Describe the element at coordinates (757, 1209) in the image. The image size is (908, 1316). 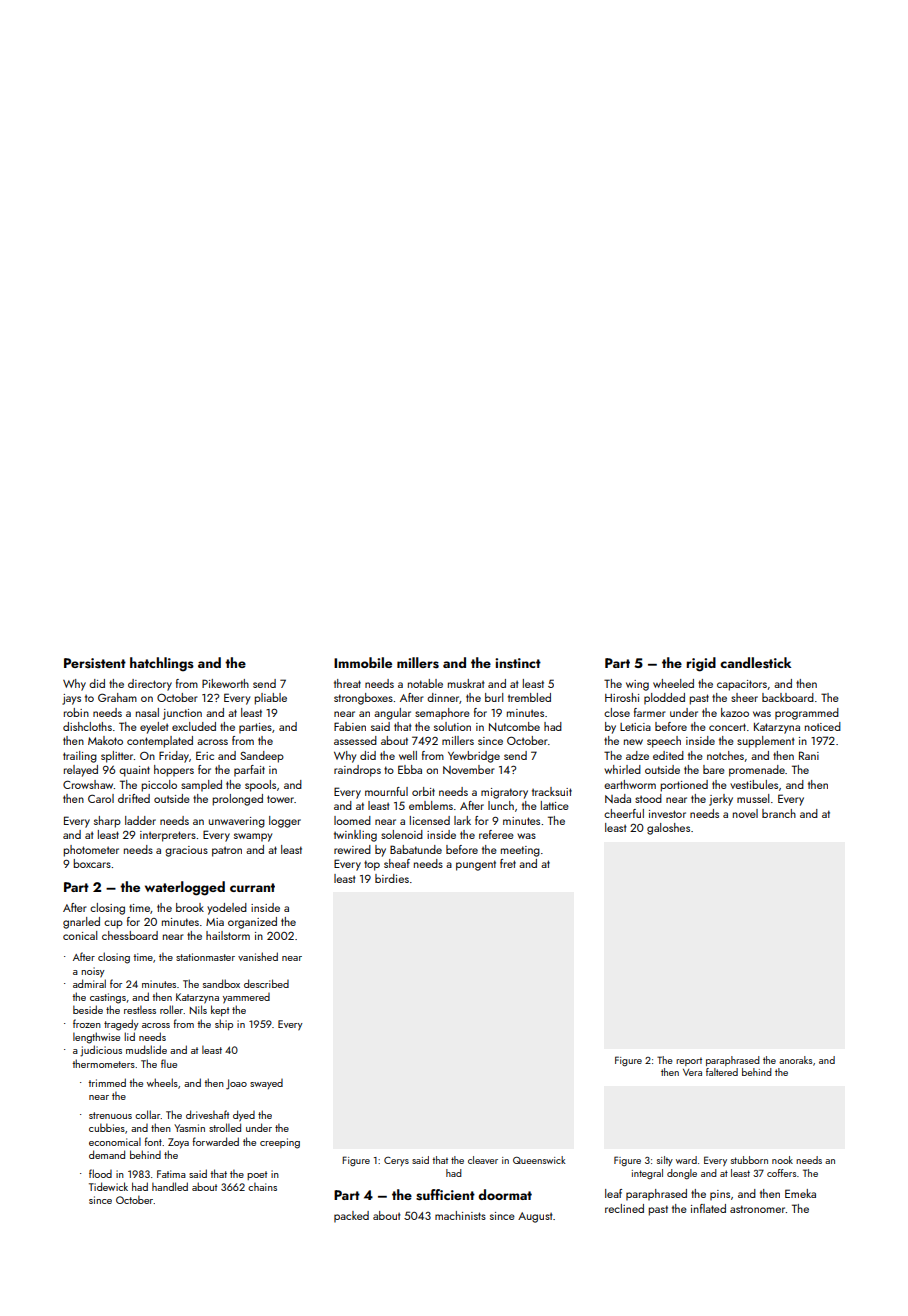
I see `astronomer` at that location.
